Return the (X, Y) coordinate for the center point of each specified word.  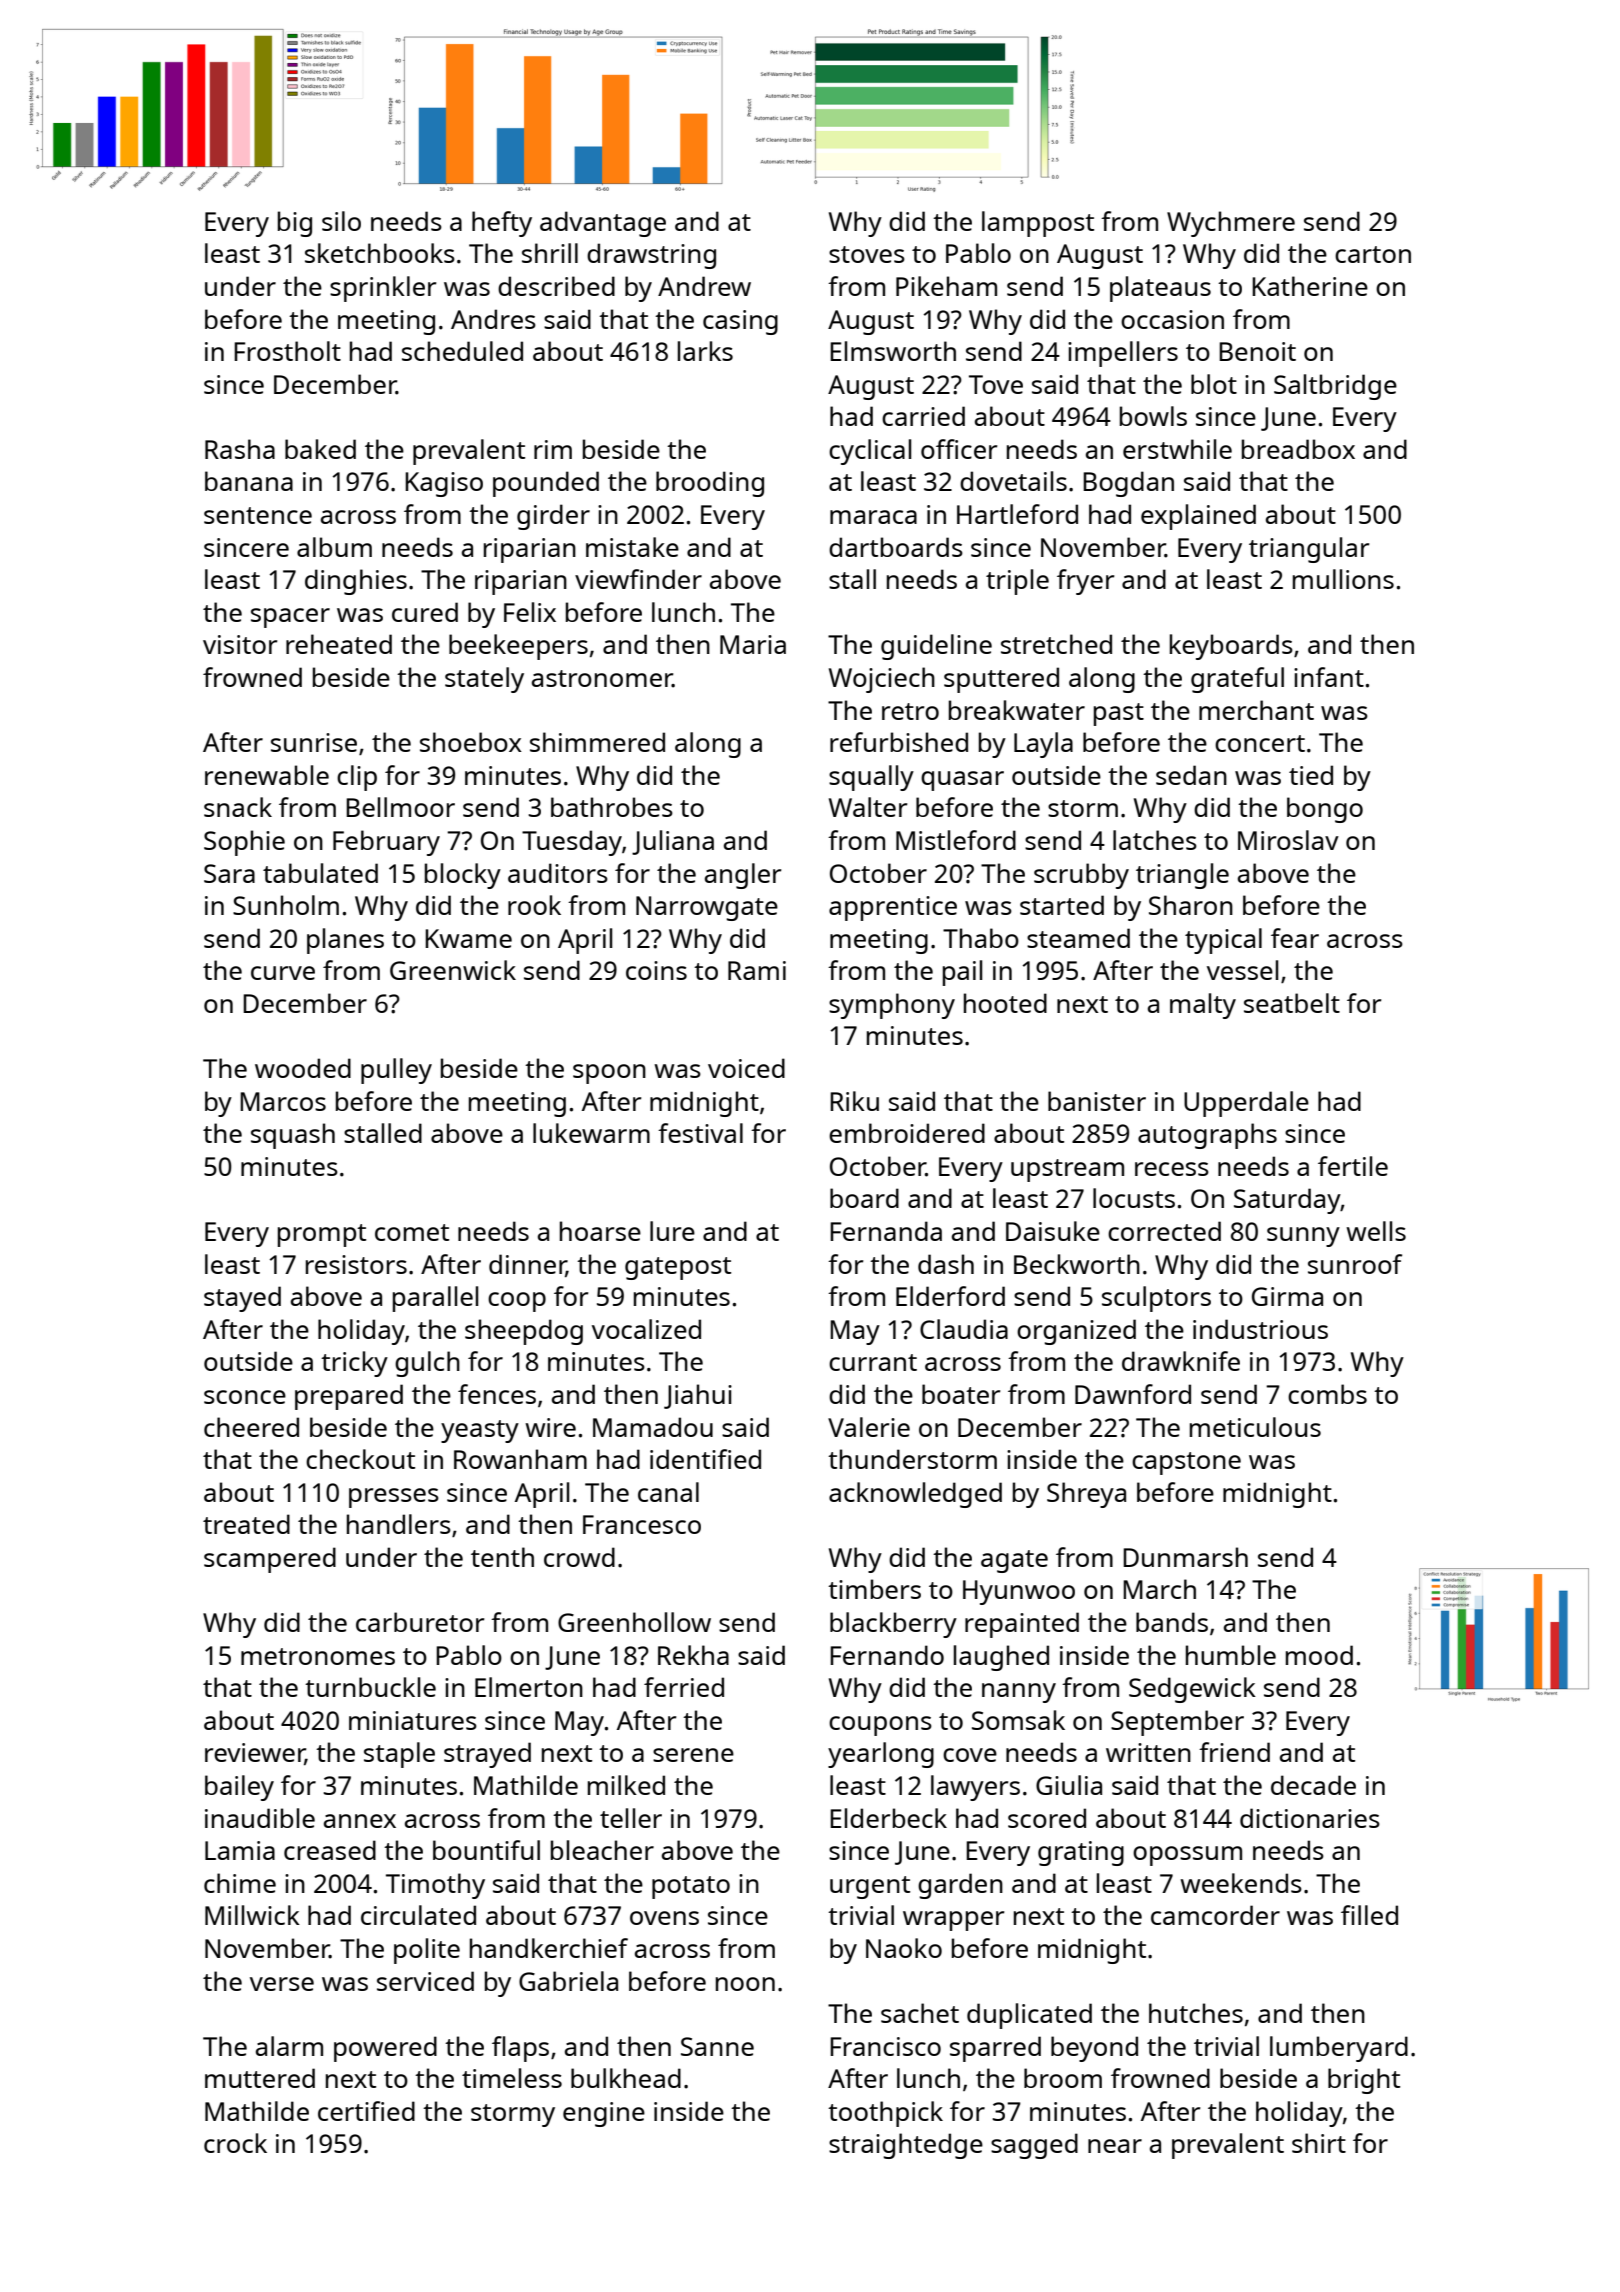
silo (341, 221)
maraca (873, 517)
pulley (396, 1071)
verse (282, 1984)
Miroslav (1288, 840)
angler (743, 876)
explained (1198, 517)
